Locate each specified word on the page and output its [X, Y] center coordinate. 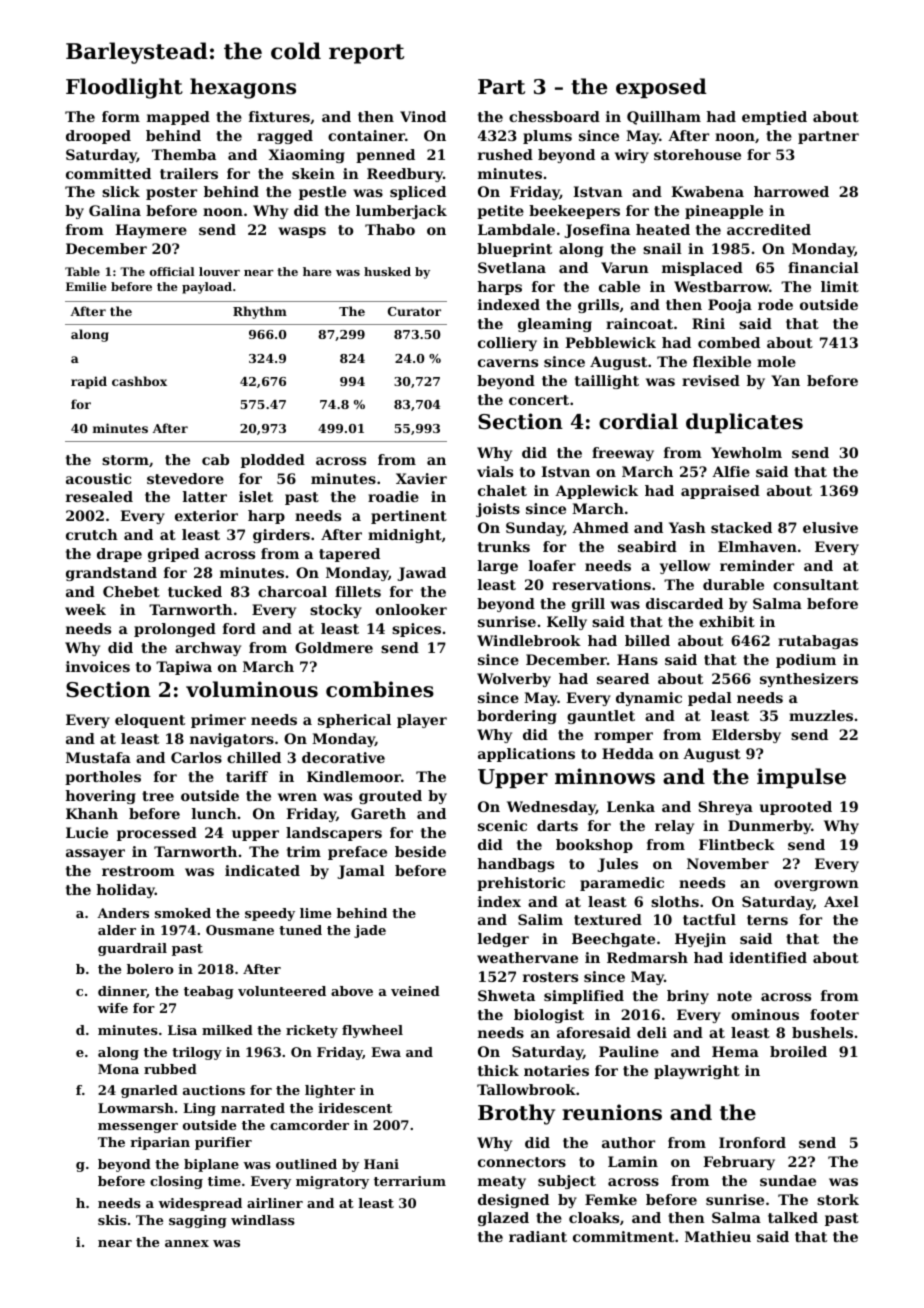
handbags [515, 865]
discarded [684, 603]
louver [219, 271]
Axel [841, 901]
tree [158, 796]
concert [539, 400]
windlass [263, 1220]
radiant [538, 1236]
